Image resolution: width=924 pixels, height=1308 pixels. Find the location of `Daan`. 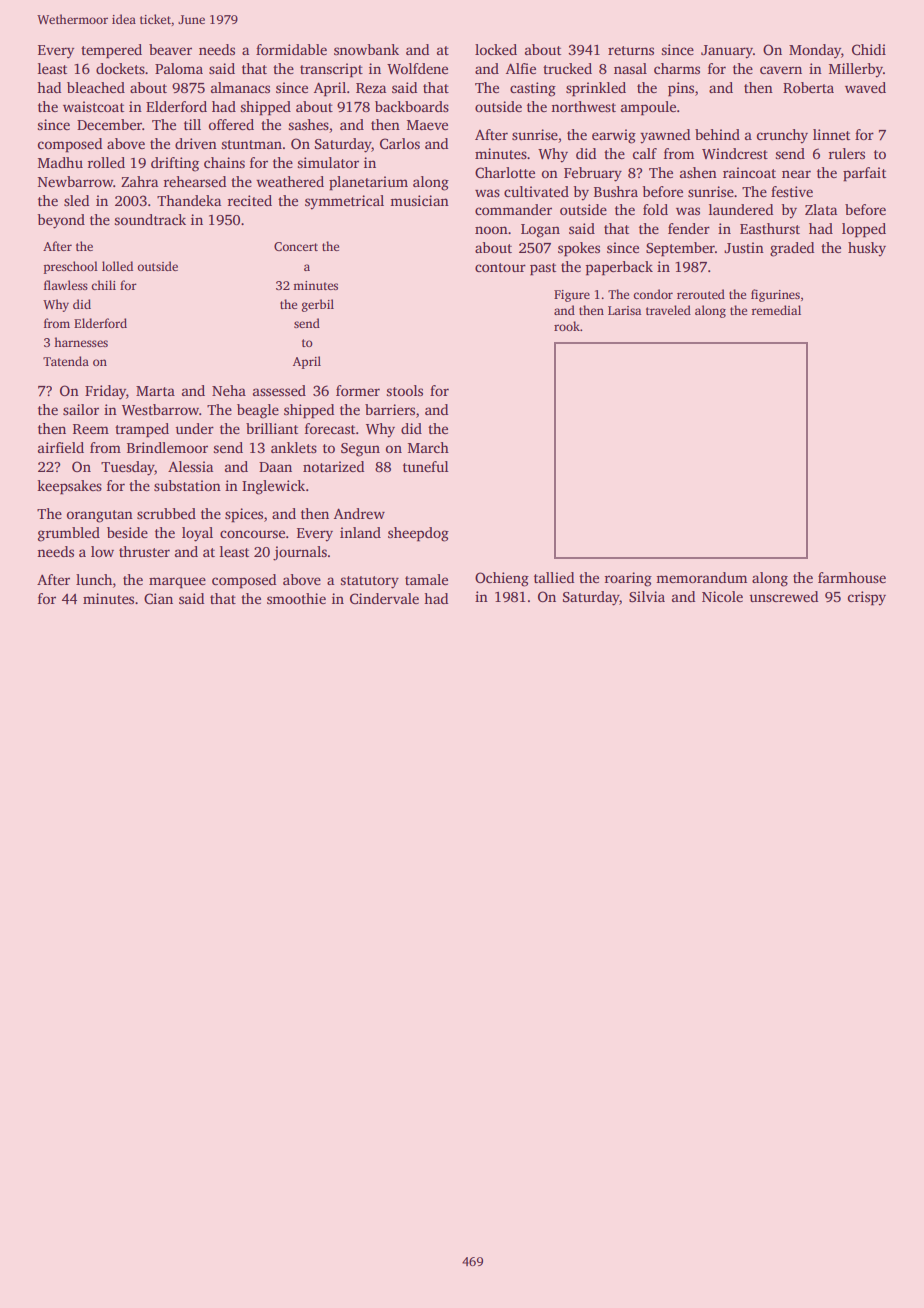

Daan is located at coordinates (275, 467).
